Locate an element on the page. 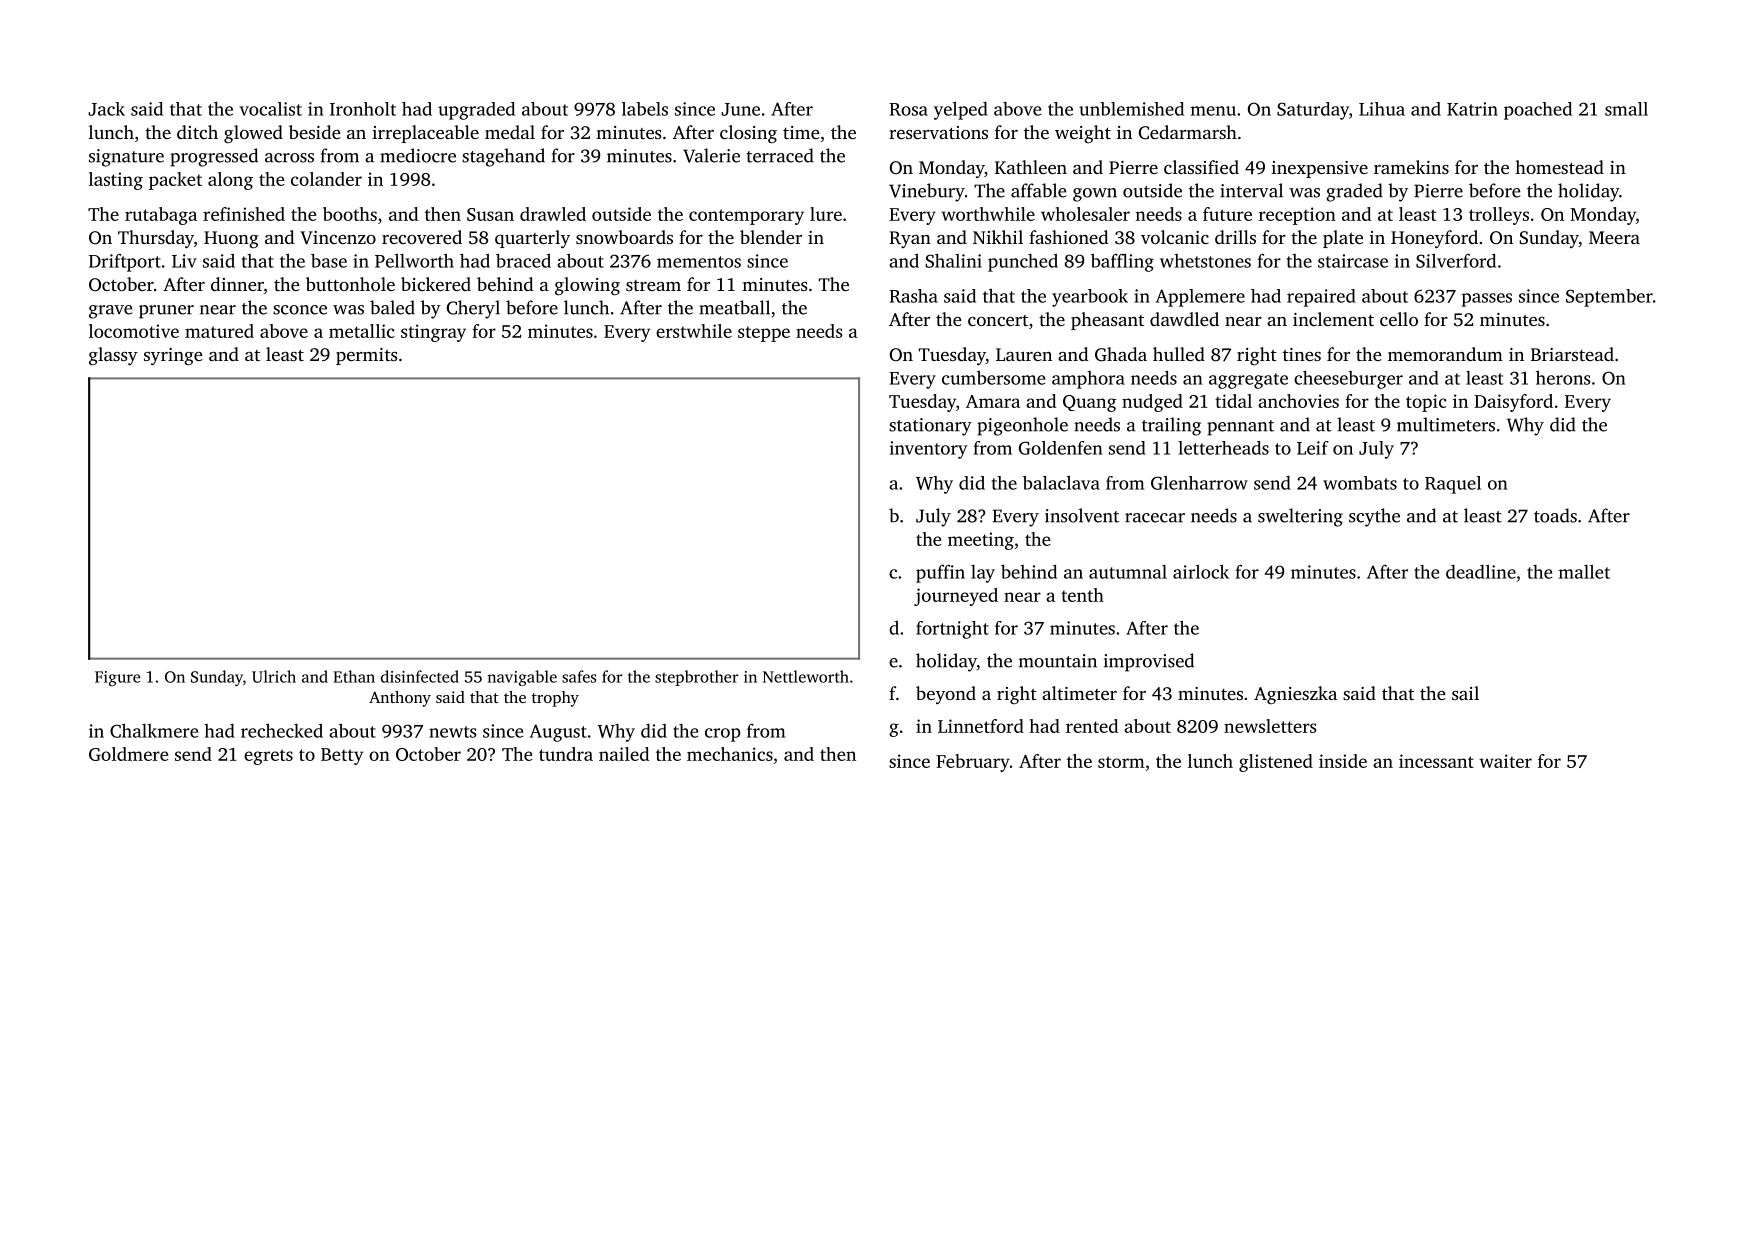  Susan is located at coordinates (490, 214).
